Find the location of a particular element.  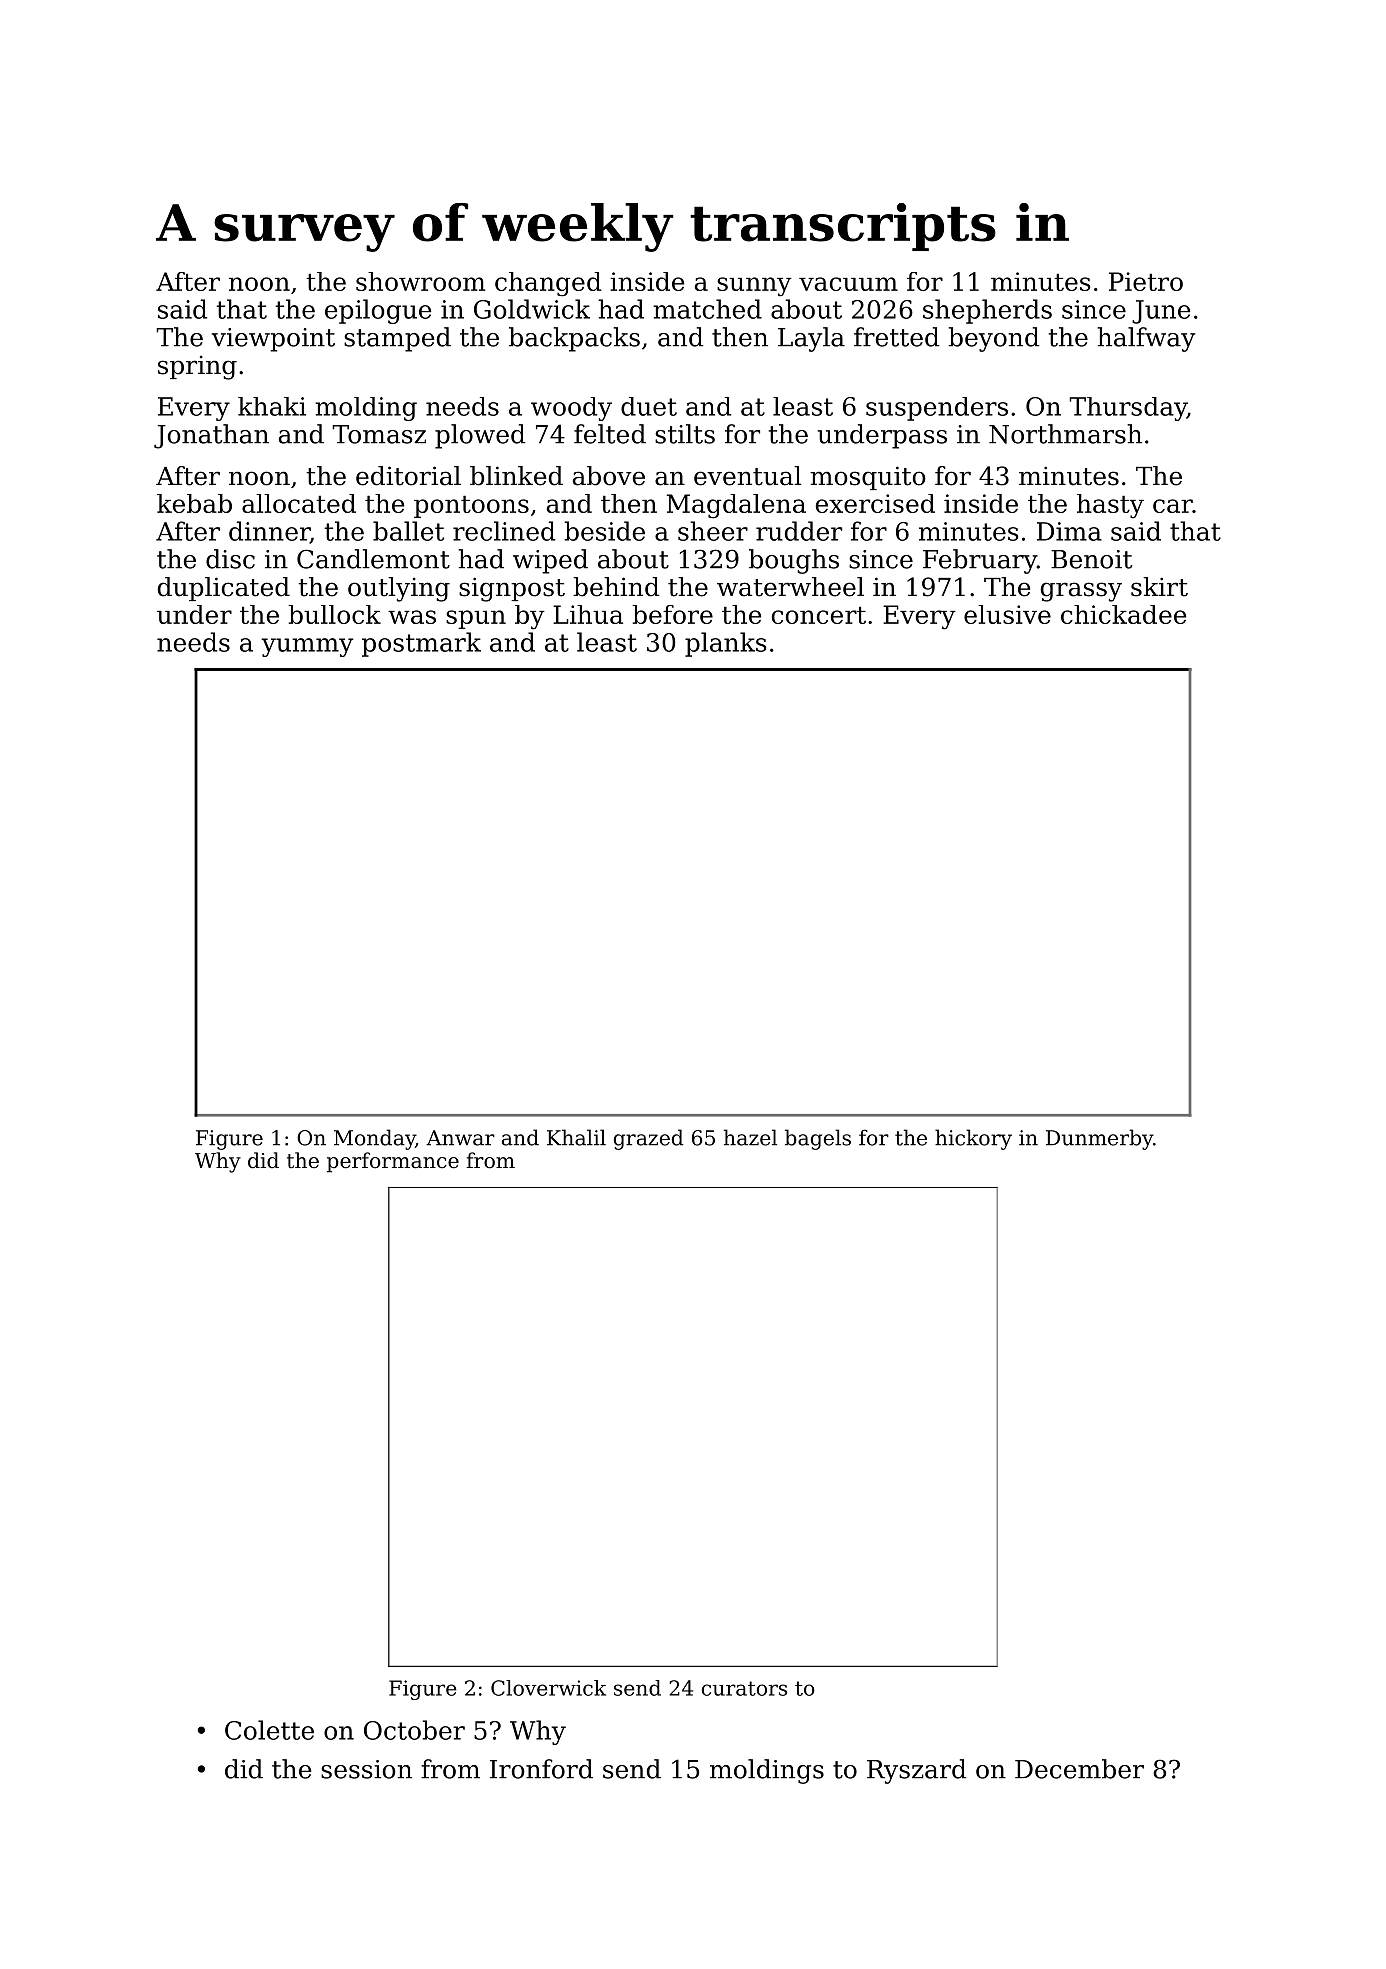

Monday is located at coordinates (374, 1139).
